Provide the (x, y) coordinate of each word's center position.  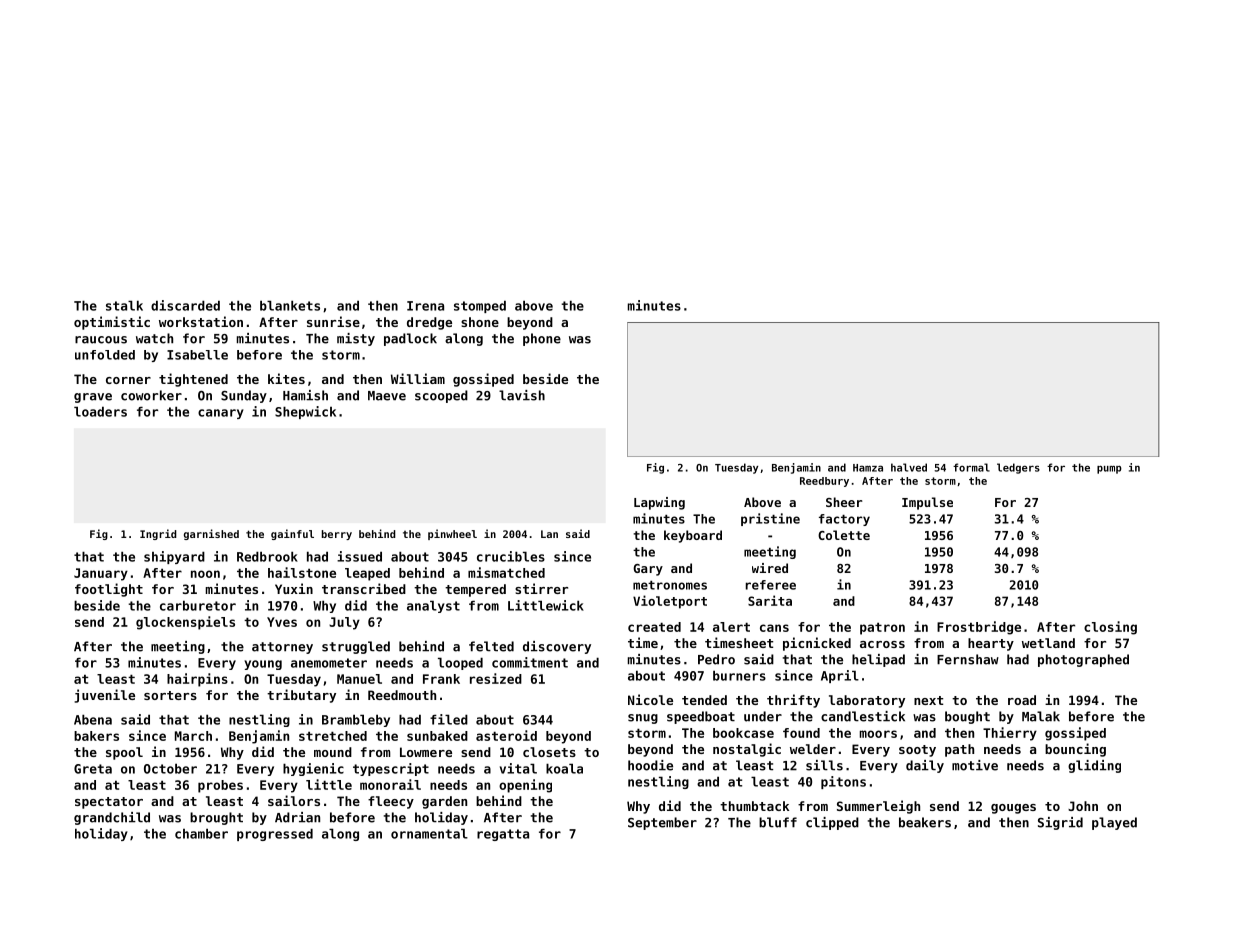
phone (542, 339)
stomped (480, 306)
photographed (1083, 660)
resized (496, 678)
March (193, 736)
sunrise (333, 321)
